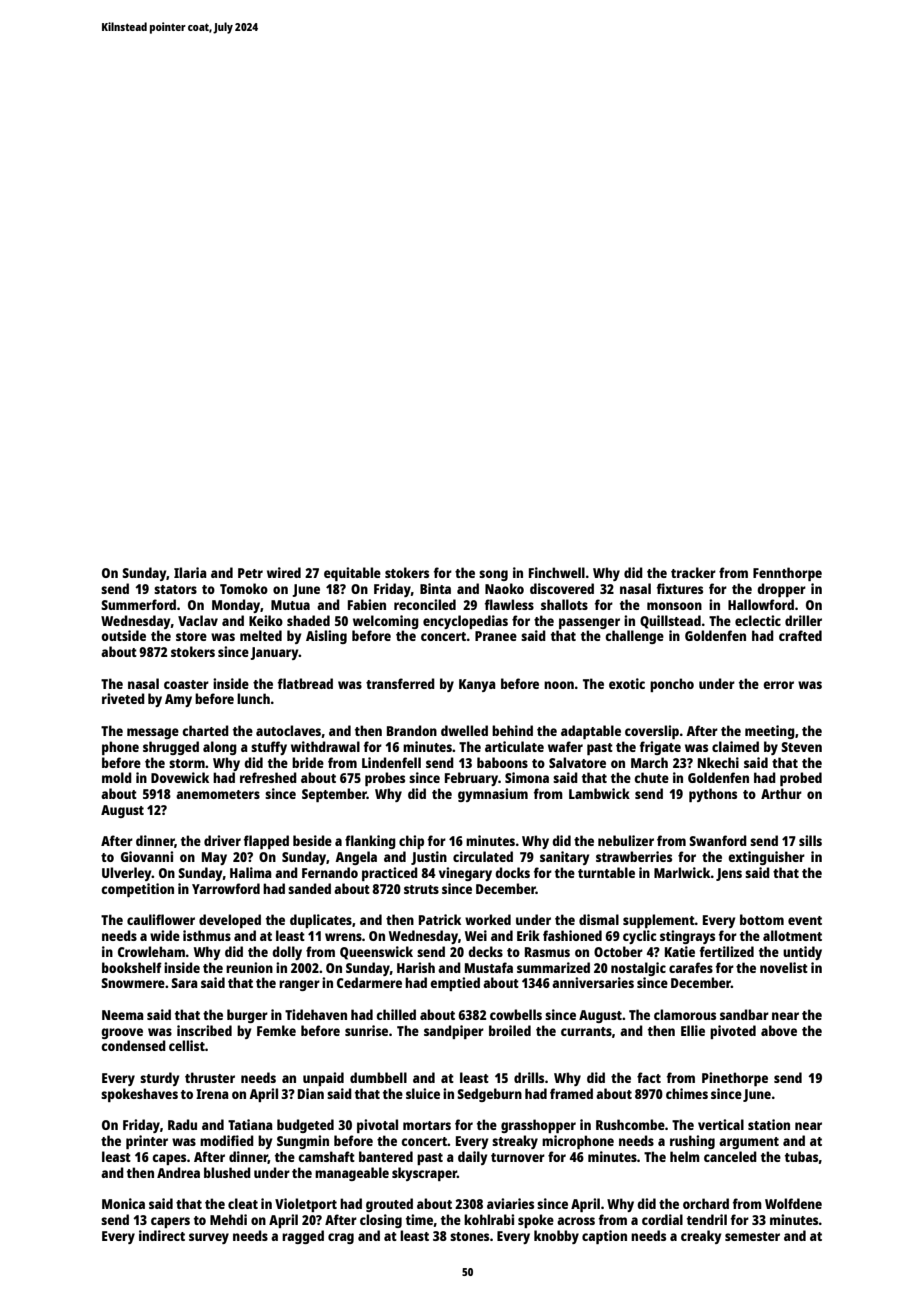  I want to click on Steven, so click(801, 747).
